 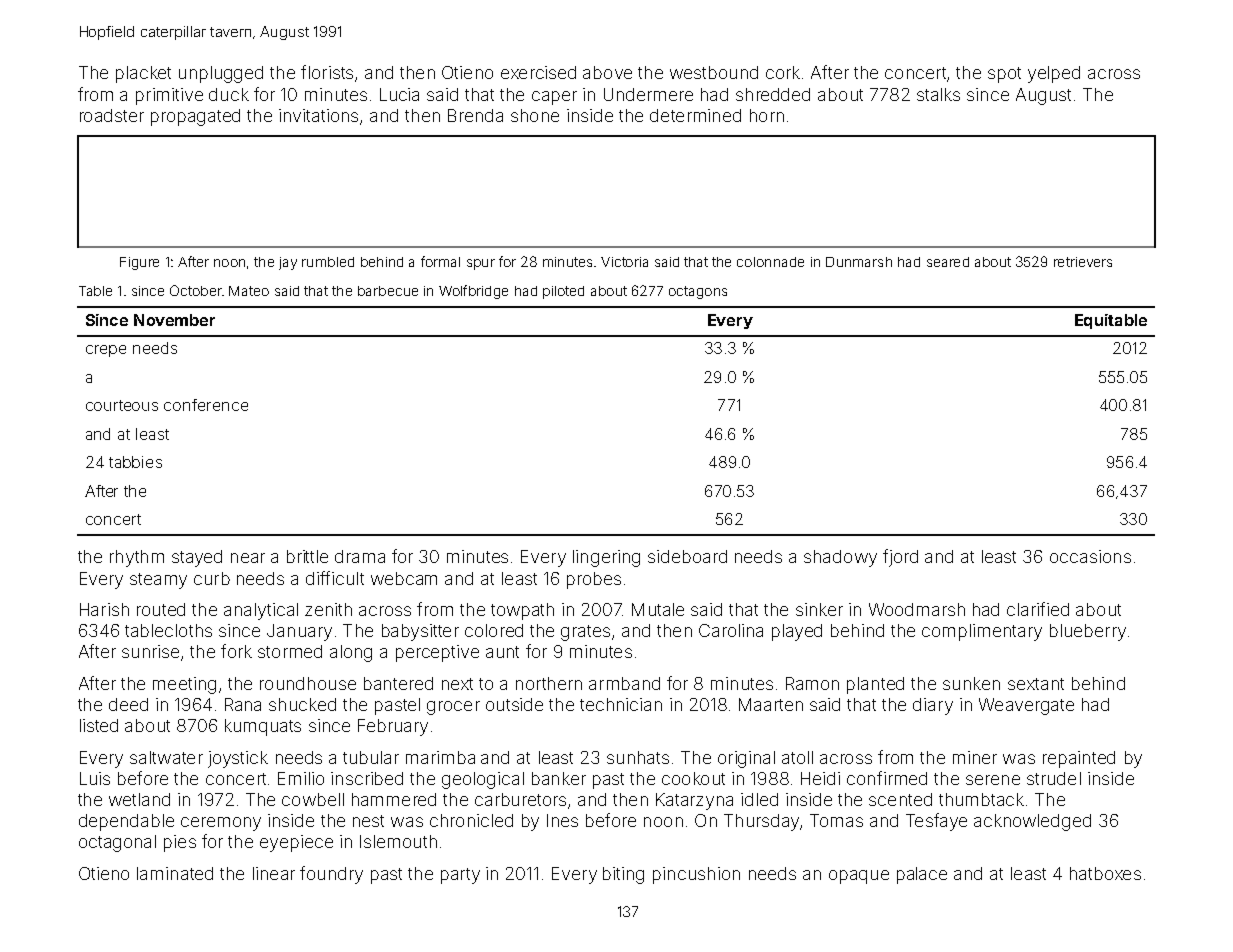 I want to click on seared, so click(x=948, y=262).
